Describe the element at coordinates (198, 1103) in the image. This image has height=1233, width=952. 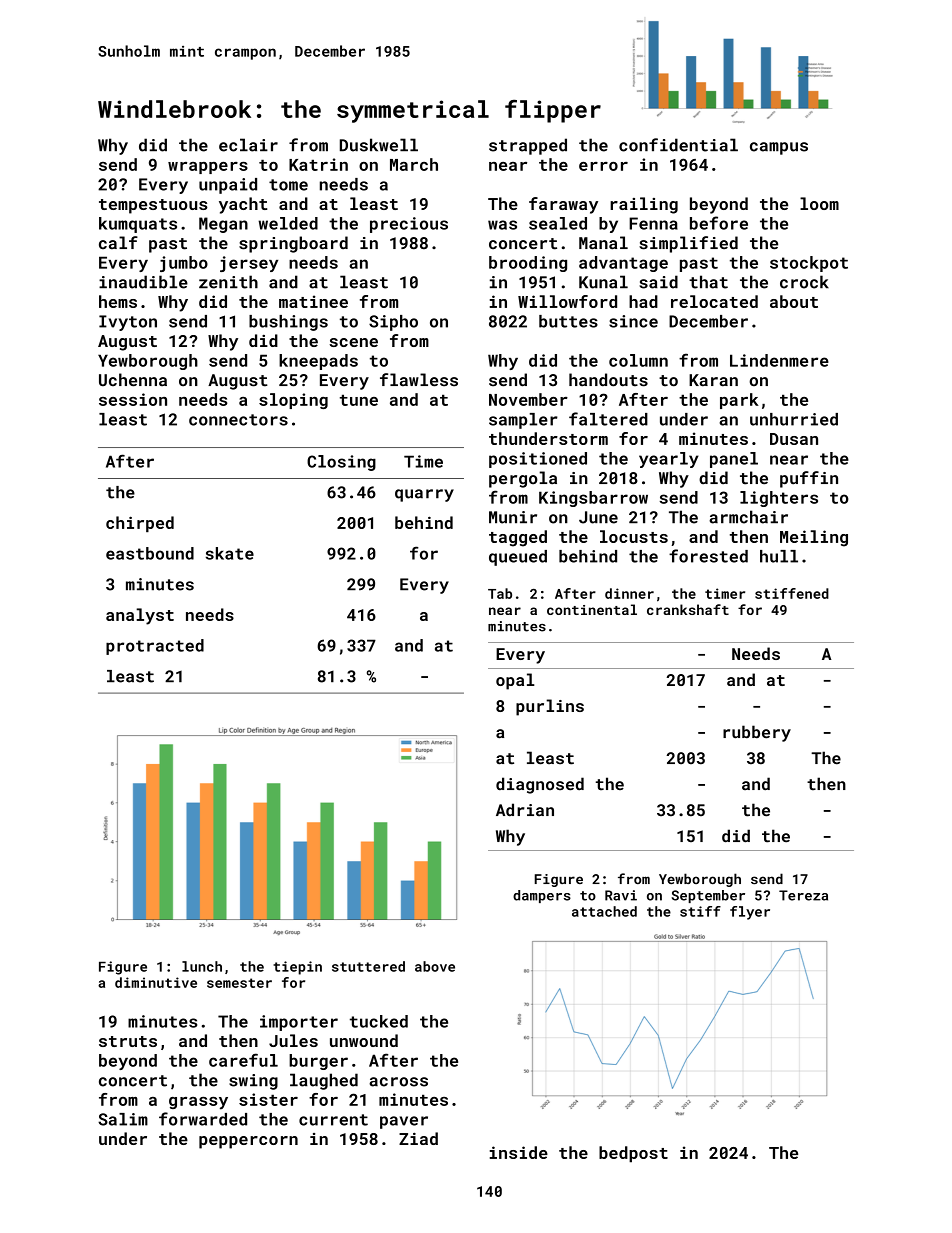
I see `grassy` at that location.
